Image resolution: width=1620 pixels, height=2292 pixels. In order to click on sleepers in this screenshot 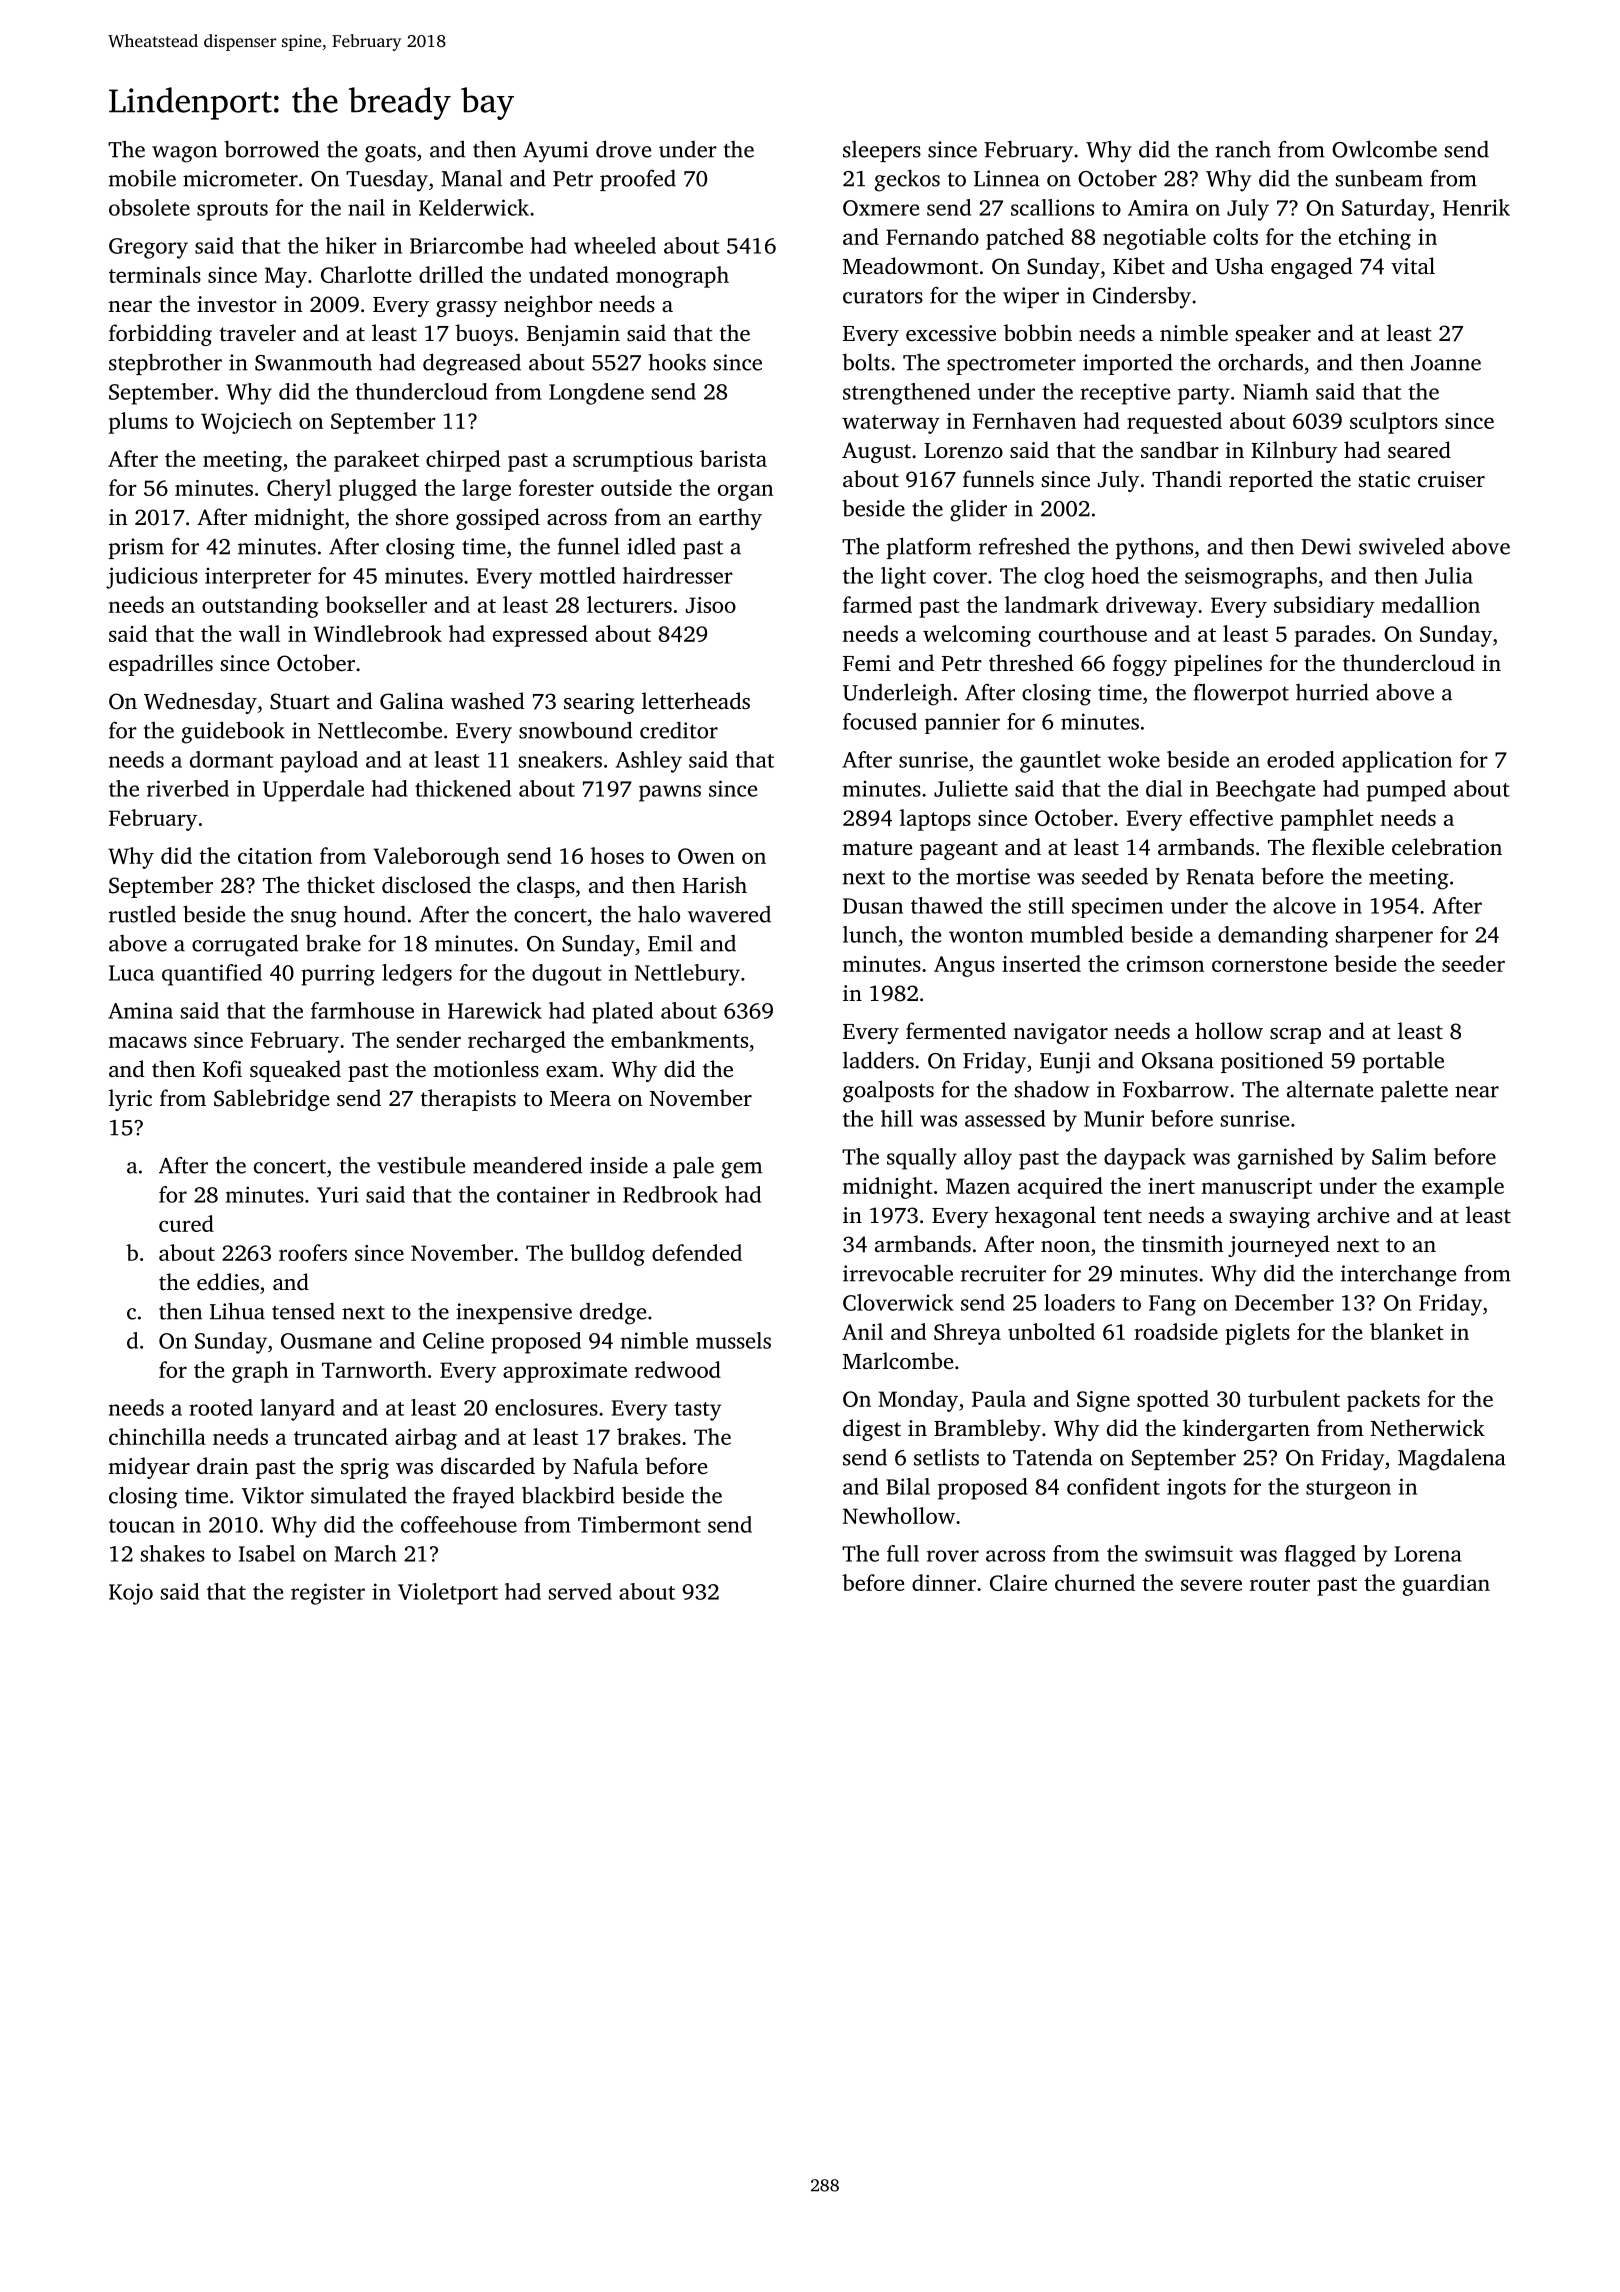, I will do `click(882, 151)`.
